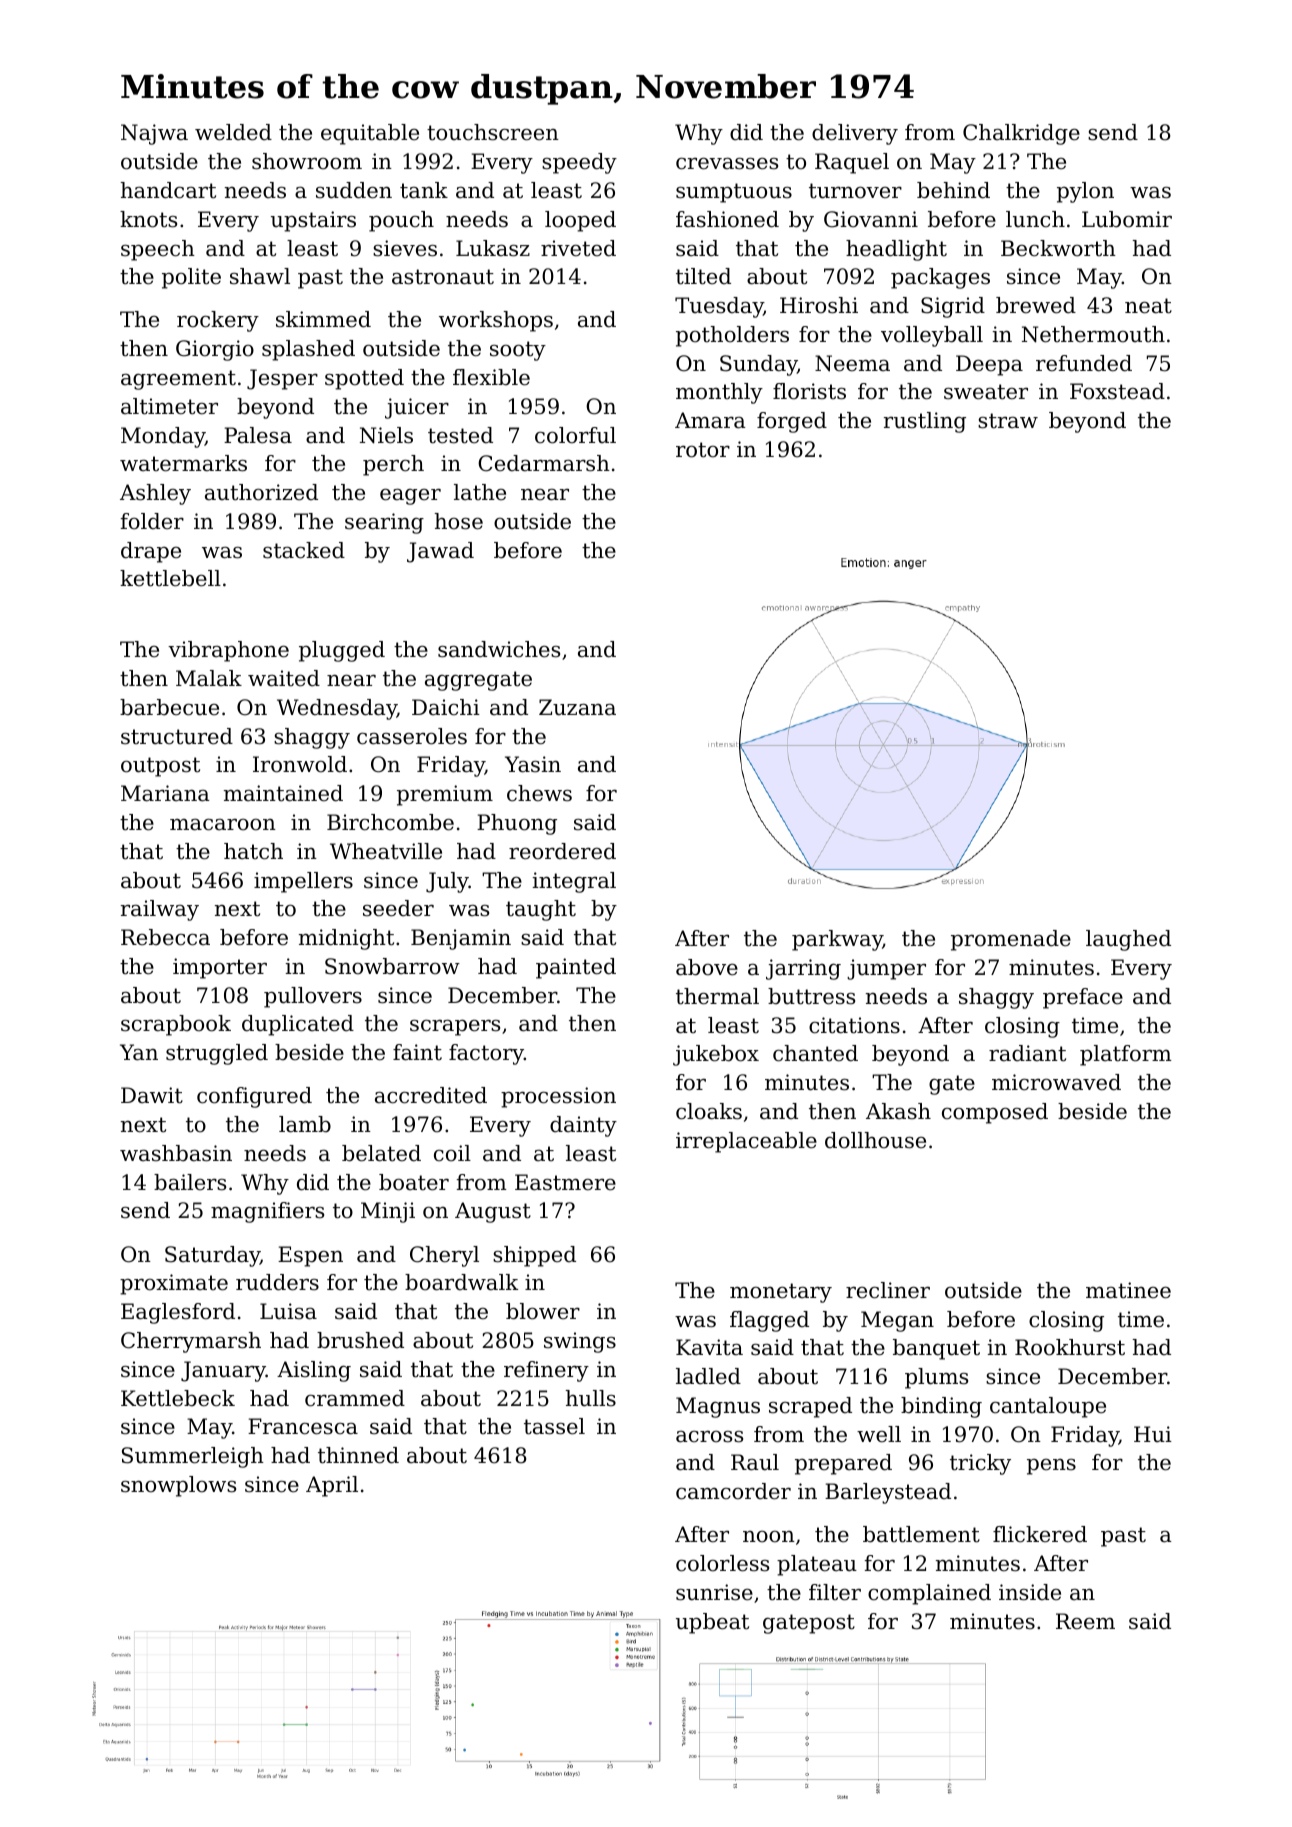 The height and width of the screenshot is (1827, 1292). Describe the element at coordinates (562, 851) in the screenshot. I see `reordered` at that location.
